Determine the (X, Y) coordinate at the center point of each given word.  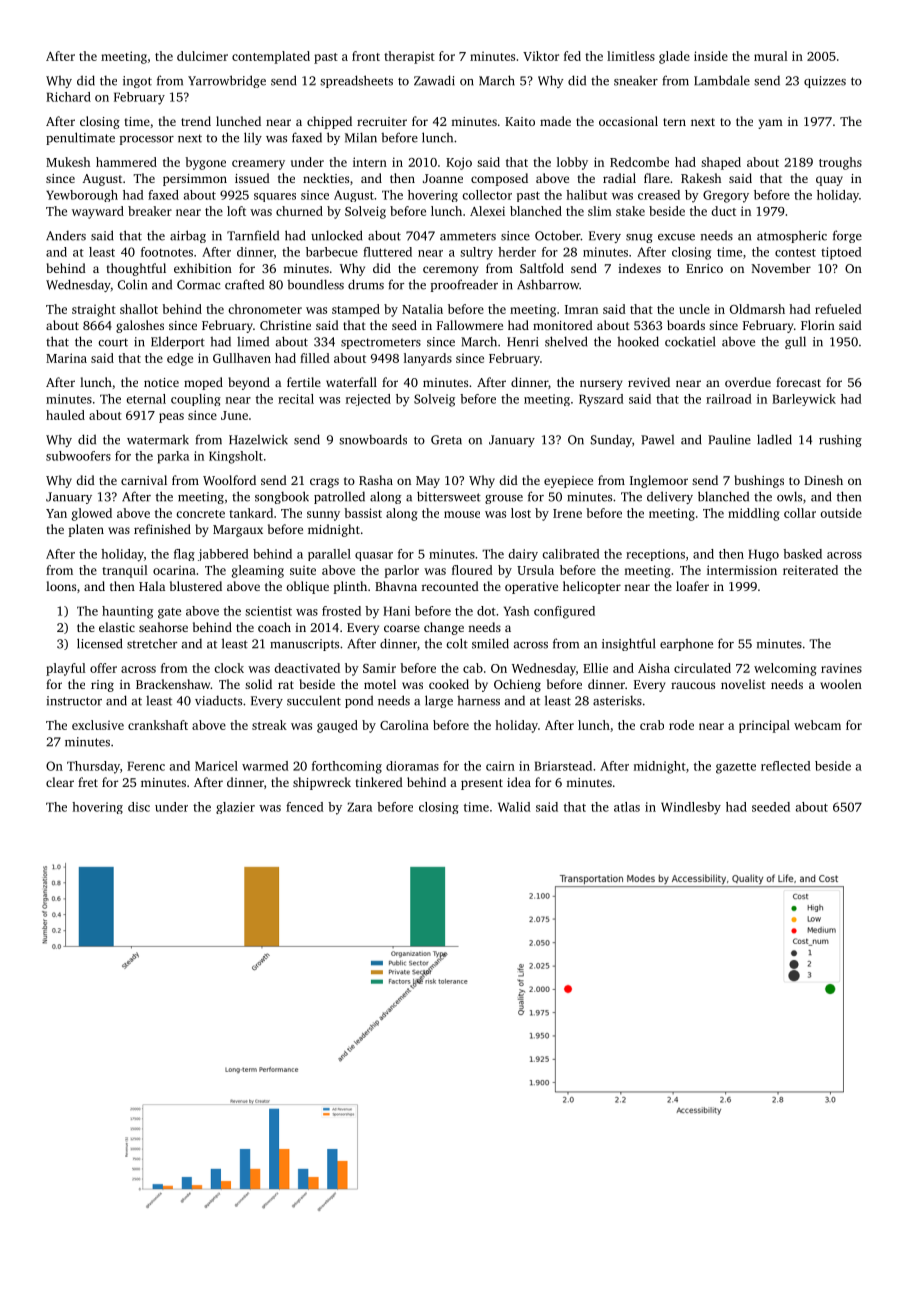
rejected (368, 400)
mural (771, 56)
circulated (702, 668)
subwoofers (78, 456)
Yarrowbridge (227, 81)
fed (572, 56)
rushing (840, 441)
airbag (188, 236)
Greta (446, 440)
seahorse (163, 627)
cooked (449, 684)
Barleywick (804, 400)
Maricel (216, 766)
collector (487, 195)
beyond (249, 383)
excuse (676, 237)
